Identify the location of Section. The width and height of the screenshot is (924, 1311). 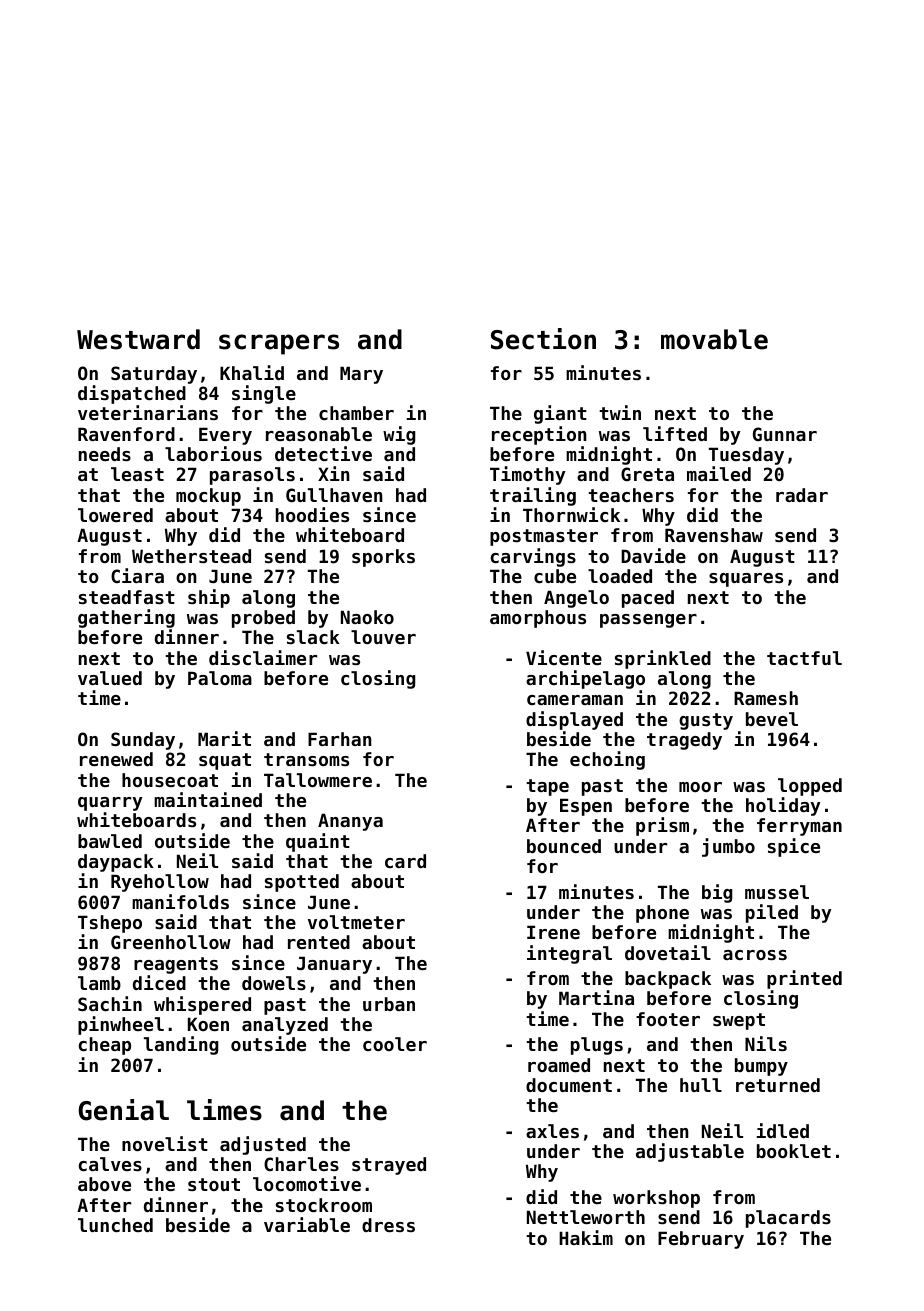
(543, 339).
